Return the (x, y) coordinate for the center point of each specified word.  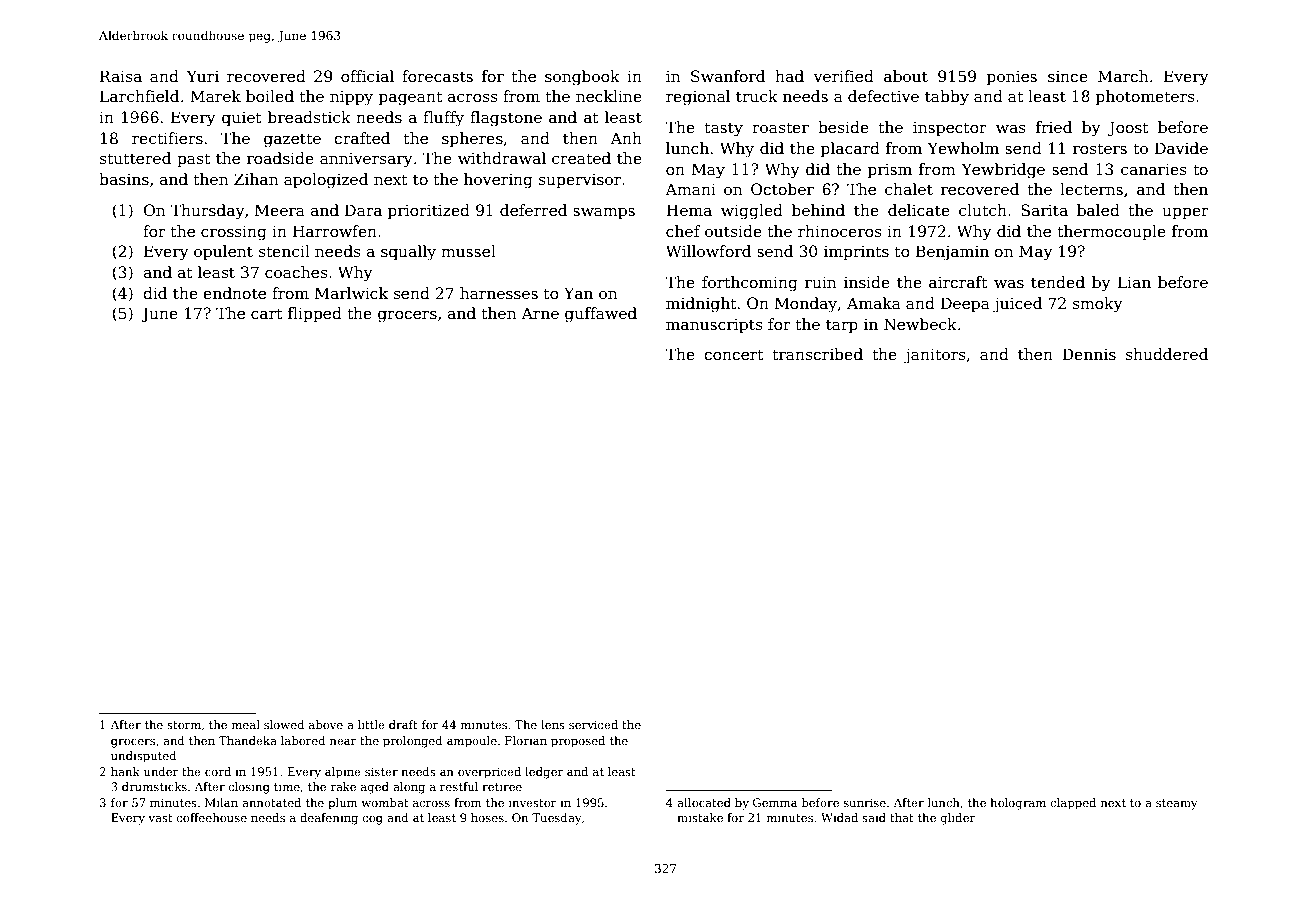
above (326, 724)
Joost (1128, 128)
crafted (362, 138)
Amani (690, 189)
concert (734, 355)
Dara (363, 210)
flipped (315, 314)
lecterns (1091, 189)
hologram (1018, 804)
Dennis (1089, 354)
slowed (284, 724)
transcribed (817, 354)
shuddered (1167, 354)
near (343, 742)
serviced (593, 724)
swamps (604, 213)
